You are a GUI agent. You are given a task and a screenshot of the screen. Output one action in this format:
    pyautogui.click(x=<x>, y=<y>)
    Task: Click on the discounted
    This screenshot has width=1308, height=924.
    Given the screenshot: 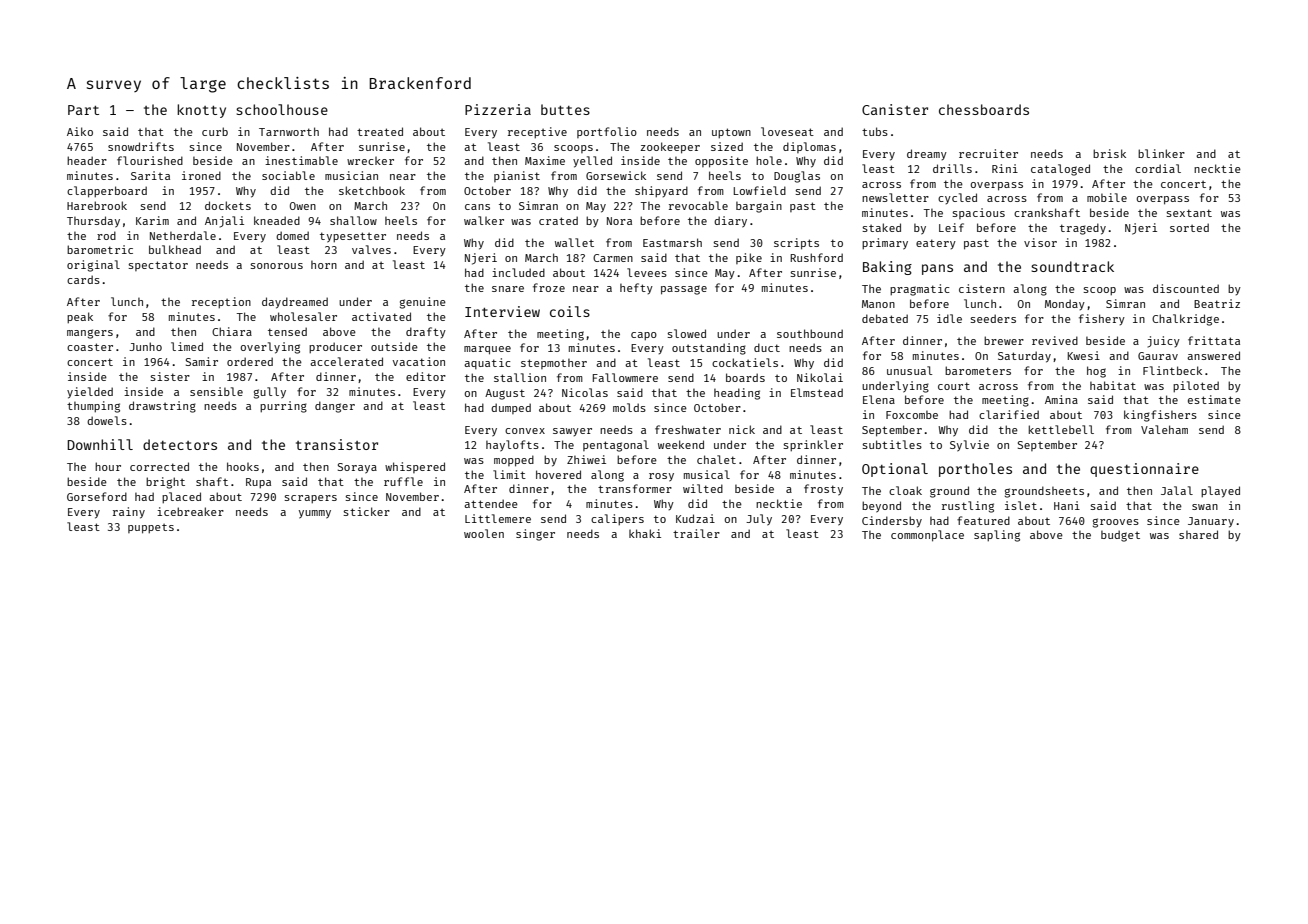 What is the action you would take?
    pyautogui.click(x=1186, y=288)
